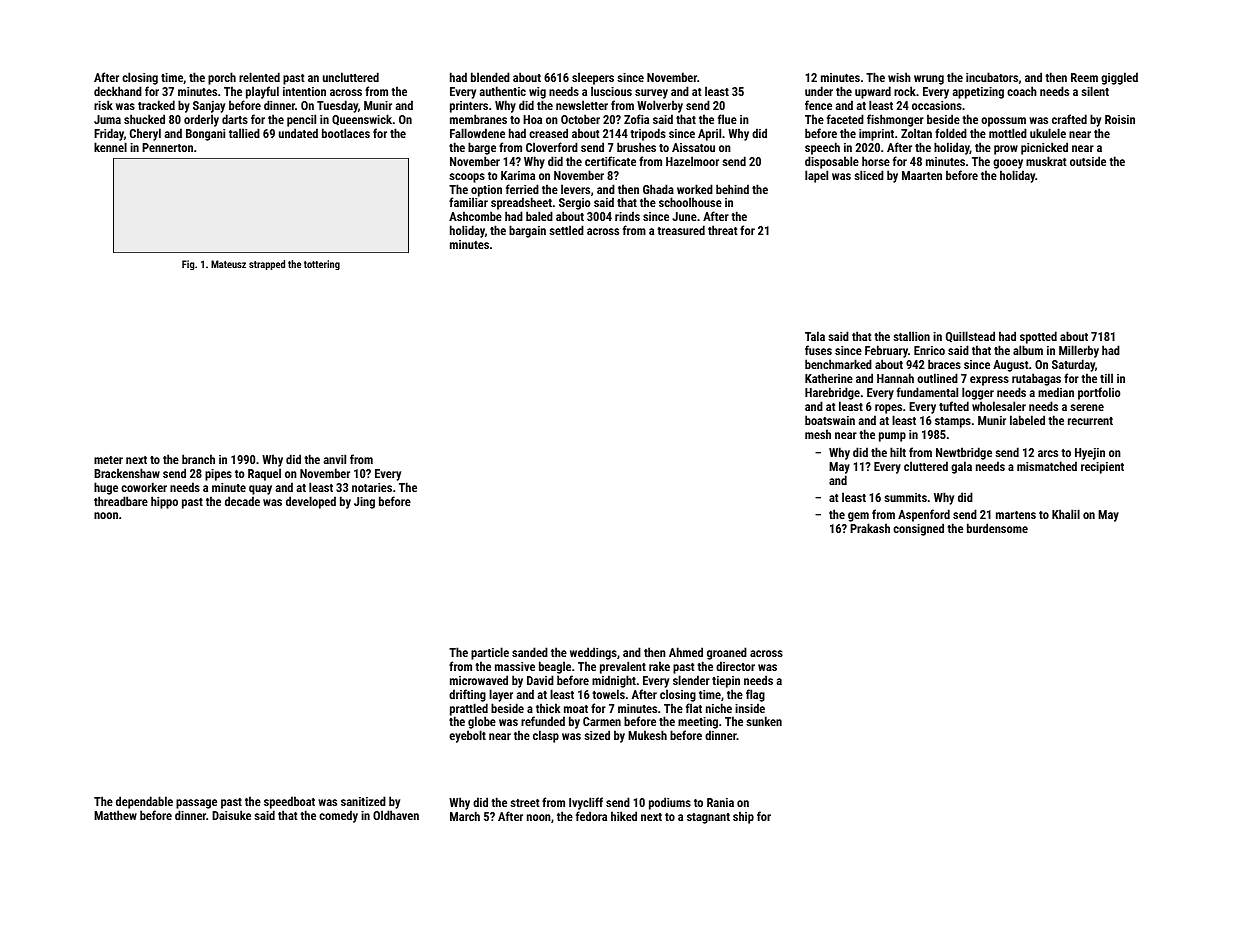  Describe the element at coordinates (720, 802) in the screenshot. I see `Rania` at that location.
